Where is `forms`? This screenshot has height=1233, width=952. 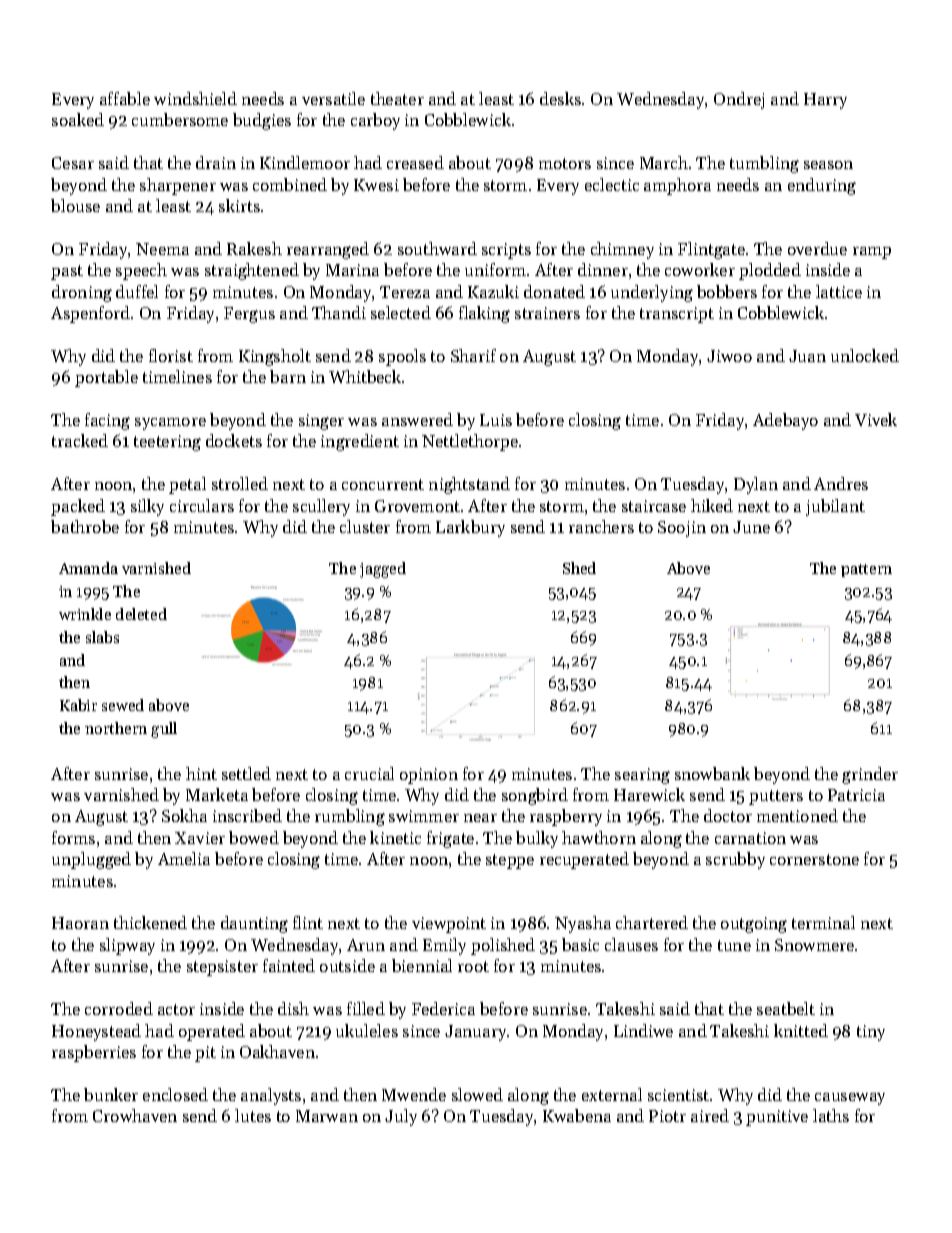
forms is located at coordinates (73, 837).
